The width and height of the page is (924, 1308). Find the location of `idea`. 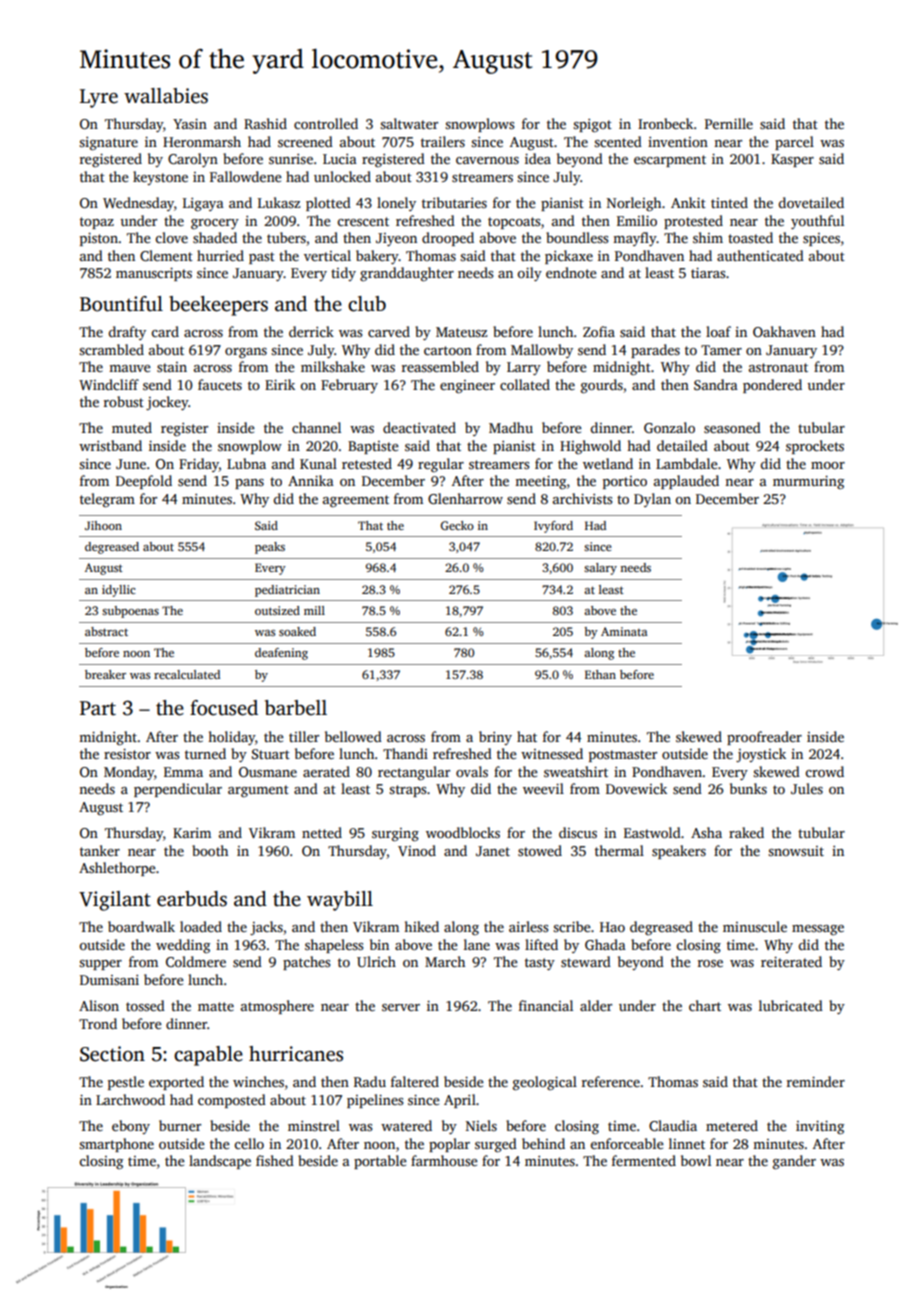

idea is located at coordinates (538, 158).
